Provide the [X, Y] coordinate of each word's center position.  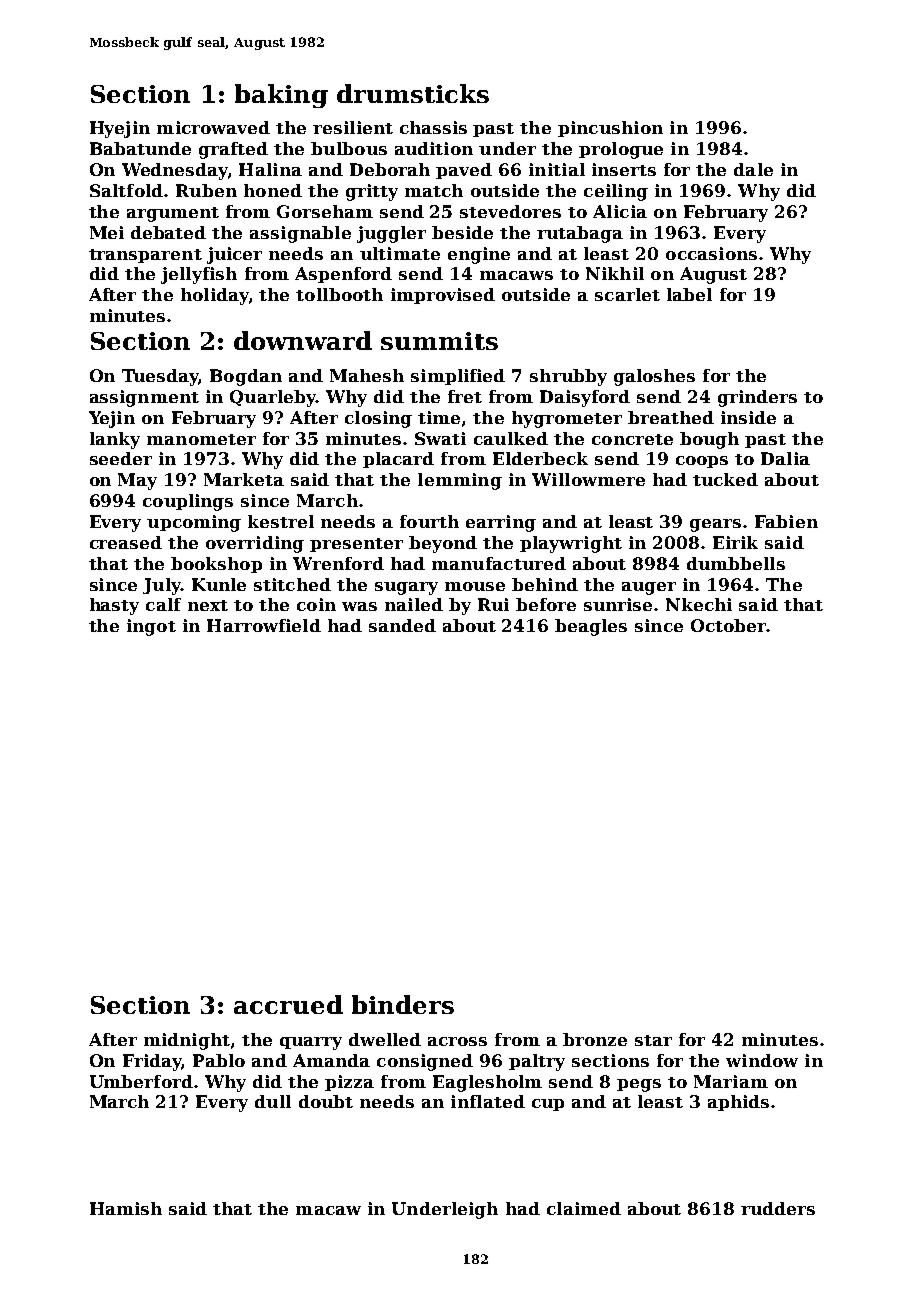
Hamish [126, 1208]
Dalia [785, 458]
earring [501, 523]
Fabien [786, 521]
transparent [145, 256]
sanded [402, 625]
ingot [151, 627]
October [728, 625]
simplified [458, 377]
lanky [115, 440]
